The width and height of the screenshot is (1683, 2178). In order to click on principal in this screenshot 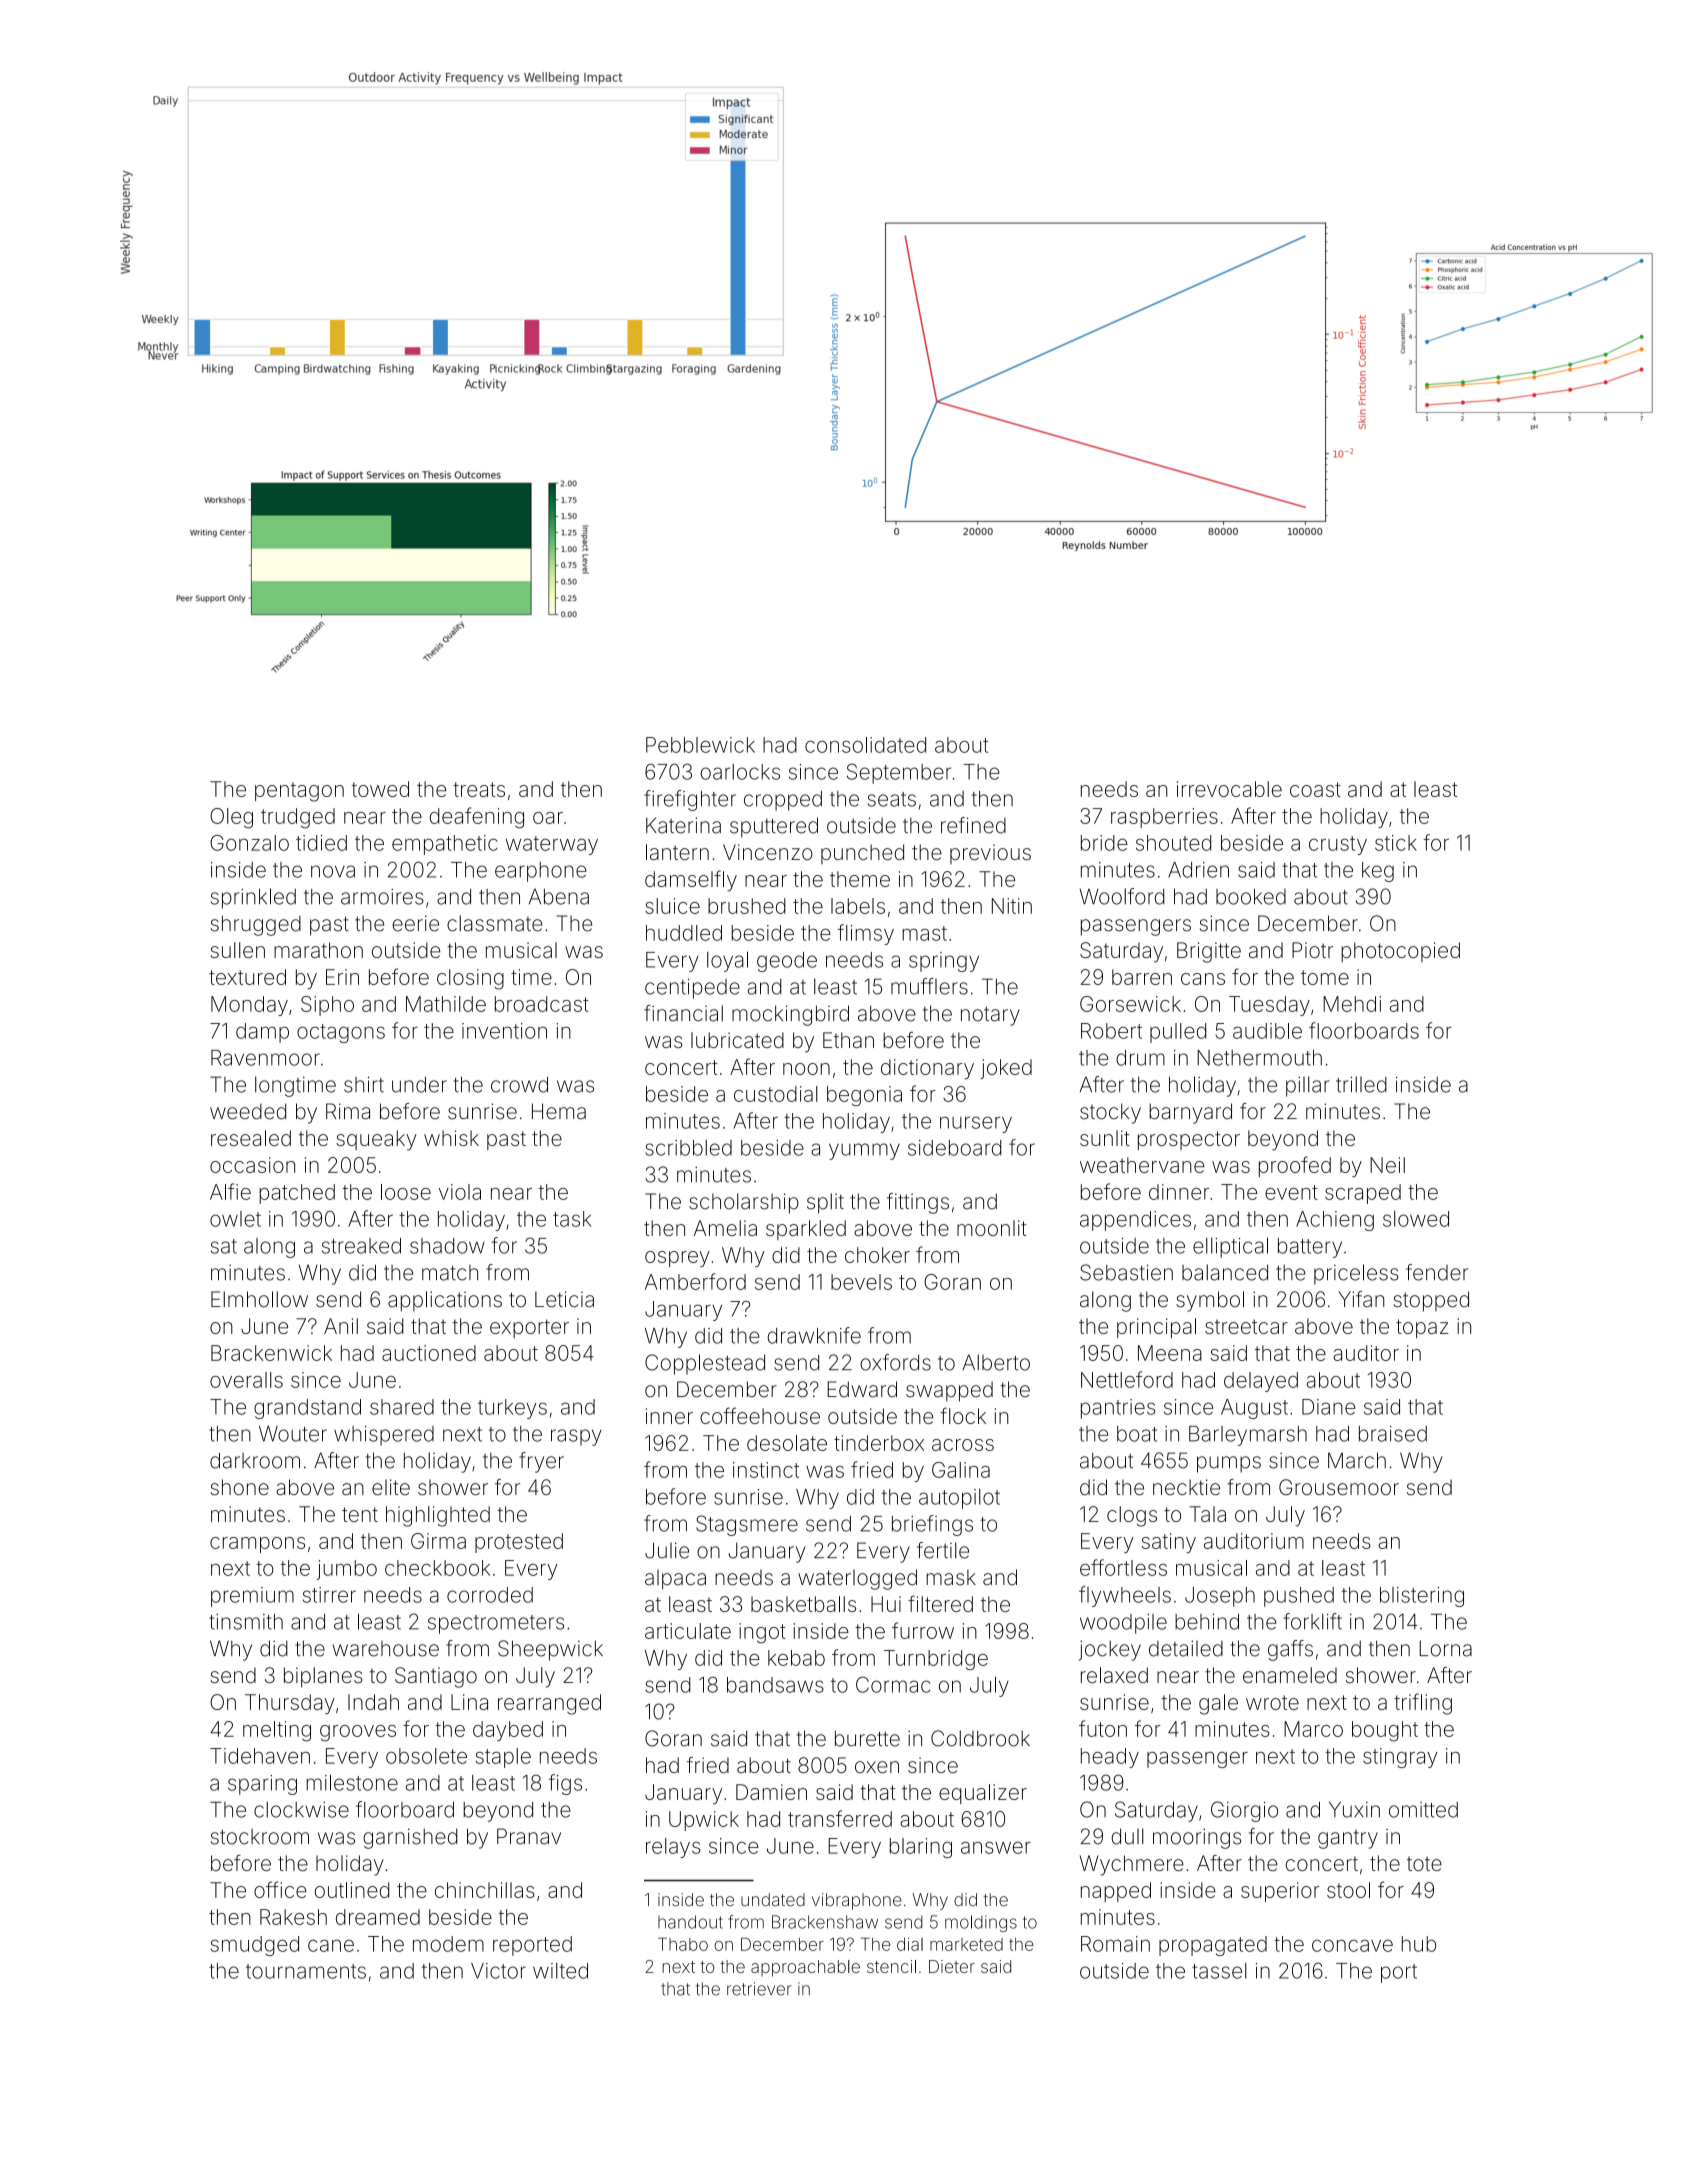, I will do `click(1156, 1328)`.
